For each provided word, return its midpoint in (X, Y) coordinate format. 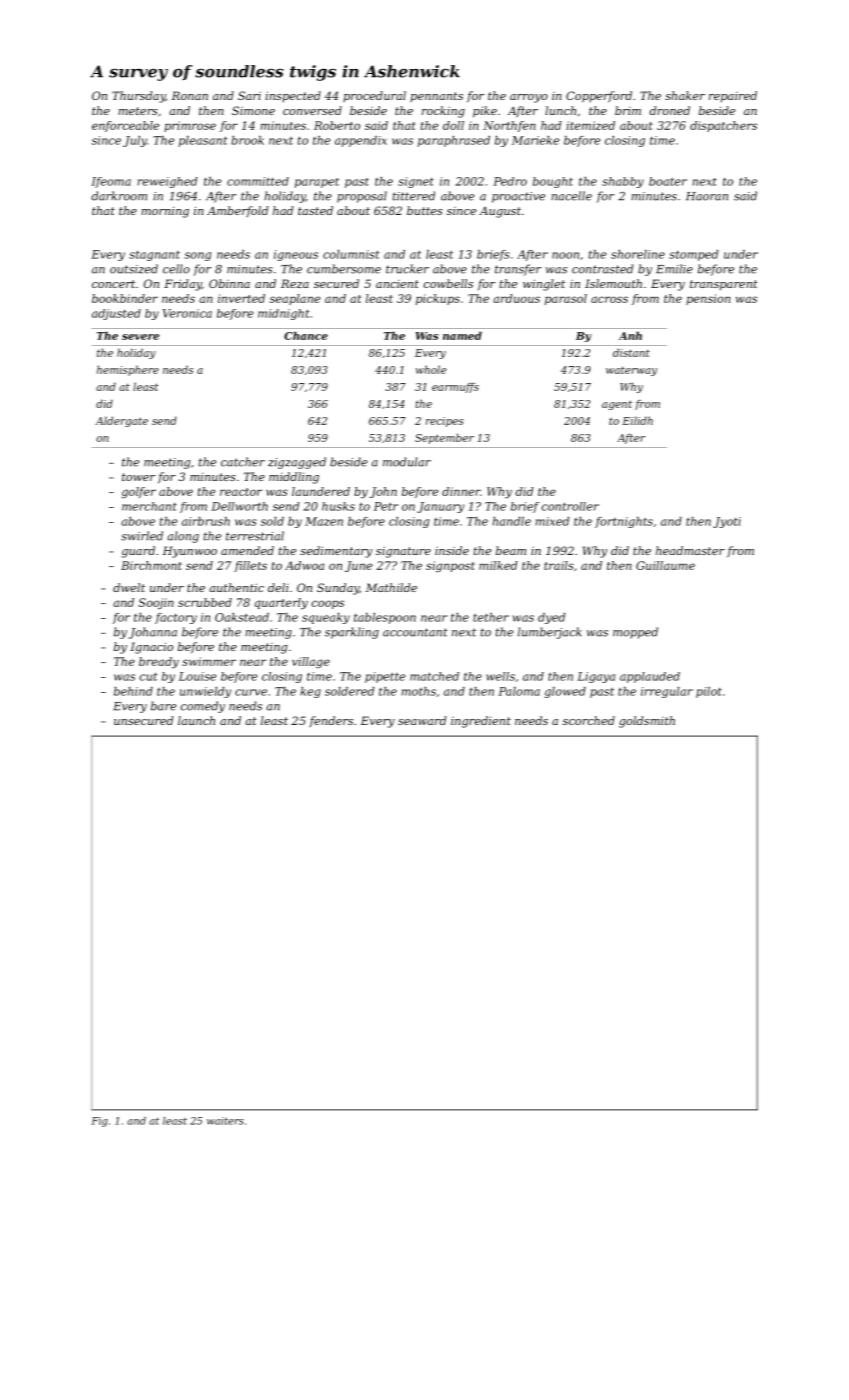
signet (416, 182)
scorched (589, 720)
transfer (518, 270)
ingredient (481, 722)
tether (491, 617)
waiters (225, 1121)
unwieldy (205, 692)
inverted (241, 298)
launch (196, 720)
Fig (99, 1122)
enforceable (125, 126)
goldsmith (647, 722)
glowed (565, 692)
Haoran (707, 196)
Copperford (599, 97)
